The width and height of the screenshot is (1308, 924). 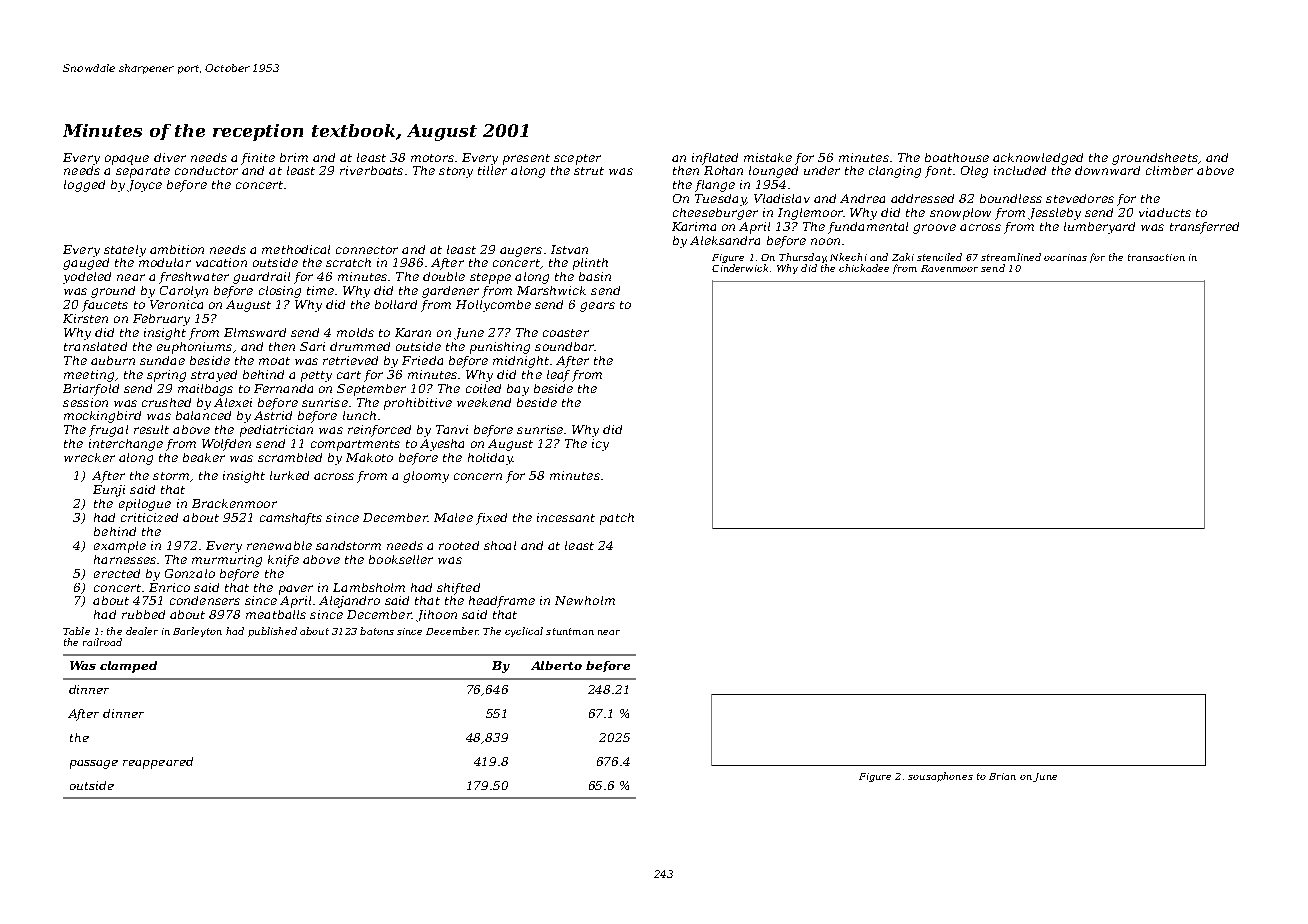 What do you see at coordinates (294, 157) in the screenshot?
I see `brim` at bounding box center [294, 157].
